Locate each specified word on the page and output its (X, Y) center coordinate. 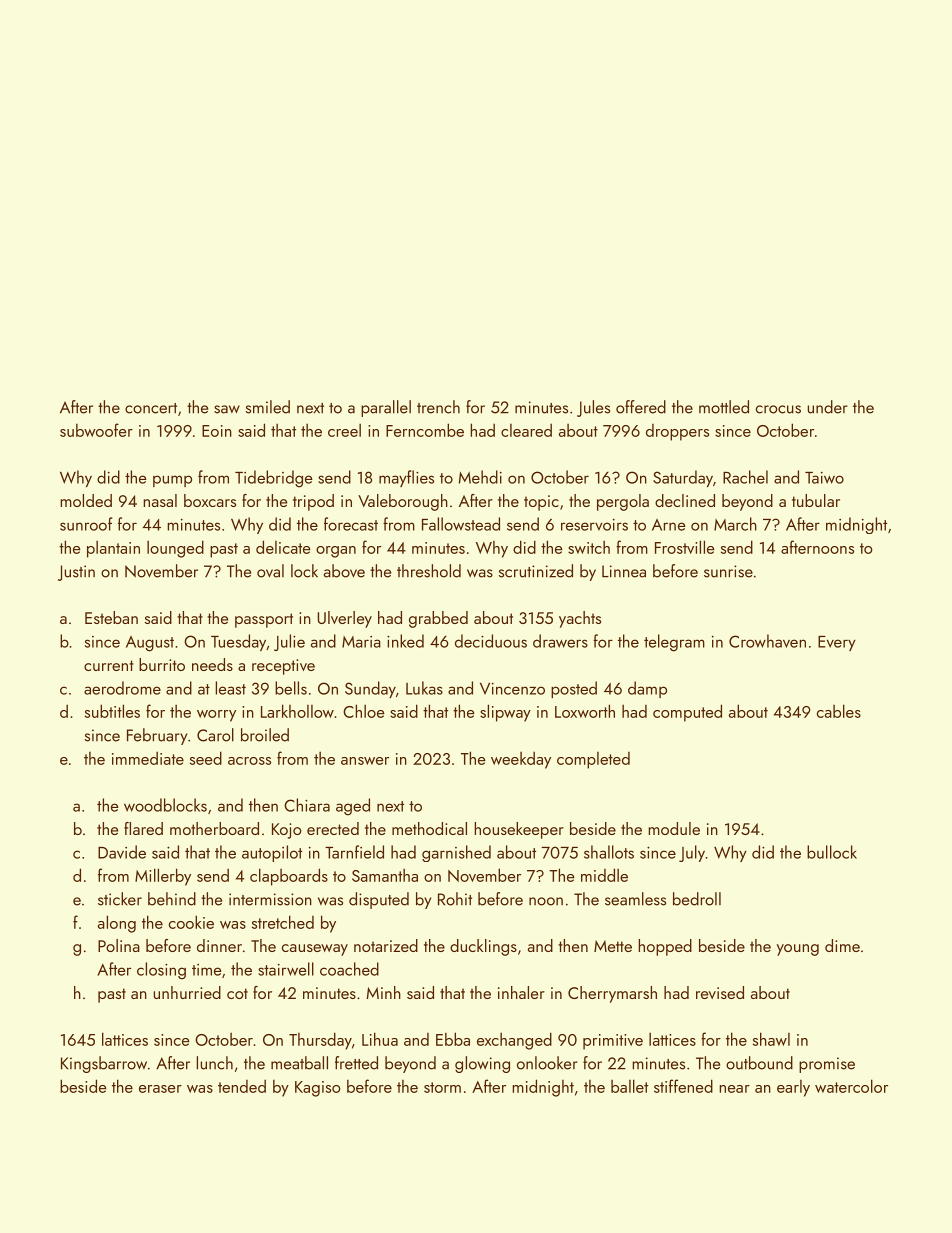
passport (264, 620)
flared (143, 828)
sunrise (728, 571)
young (798, 950)
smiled (268, 407)
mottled (724, 407)
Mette (613, 946)
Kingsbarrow (104, 1064)
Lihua (380, 1039)
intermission (270, 899)
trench (438, 407)
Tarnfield (354, 852)
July (692, 853)
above (344, 571)
